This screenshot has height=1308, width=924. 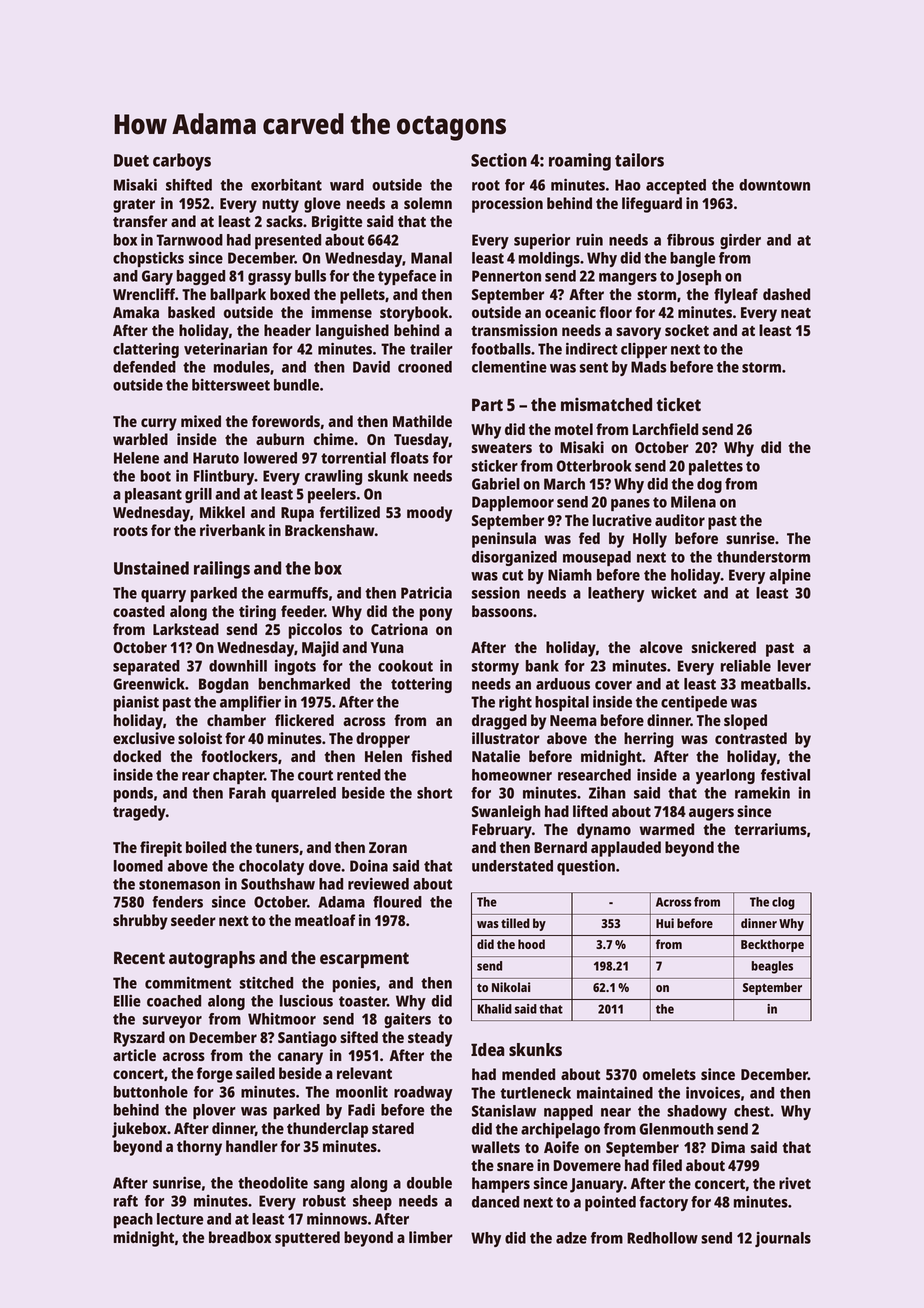 What do you see at coordinates (568, 1112) in the screenshot?
I see `napped` at bounding box center [568, 1112].
